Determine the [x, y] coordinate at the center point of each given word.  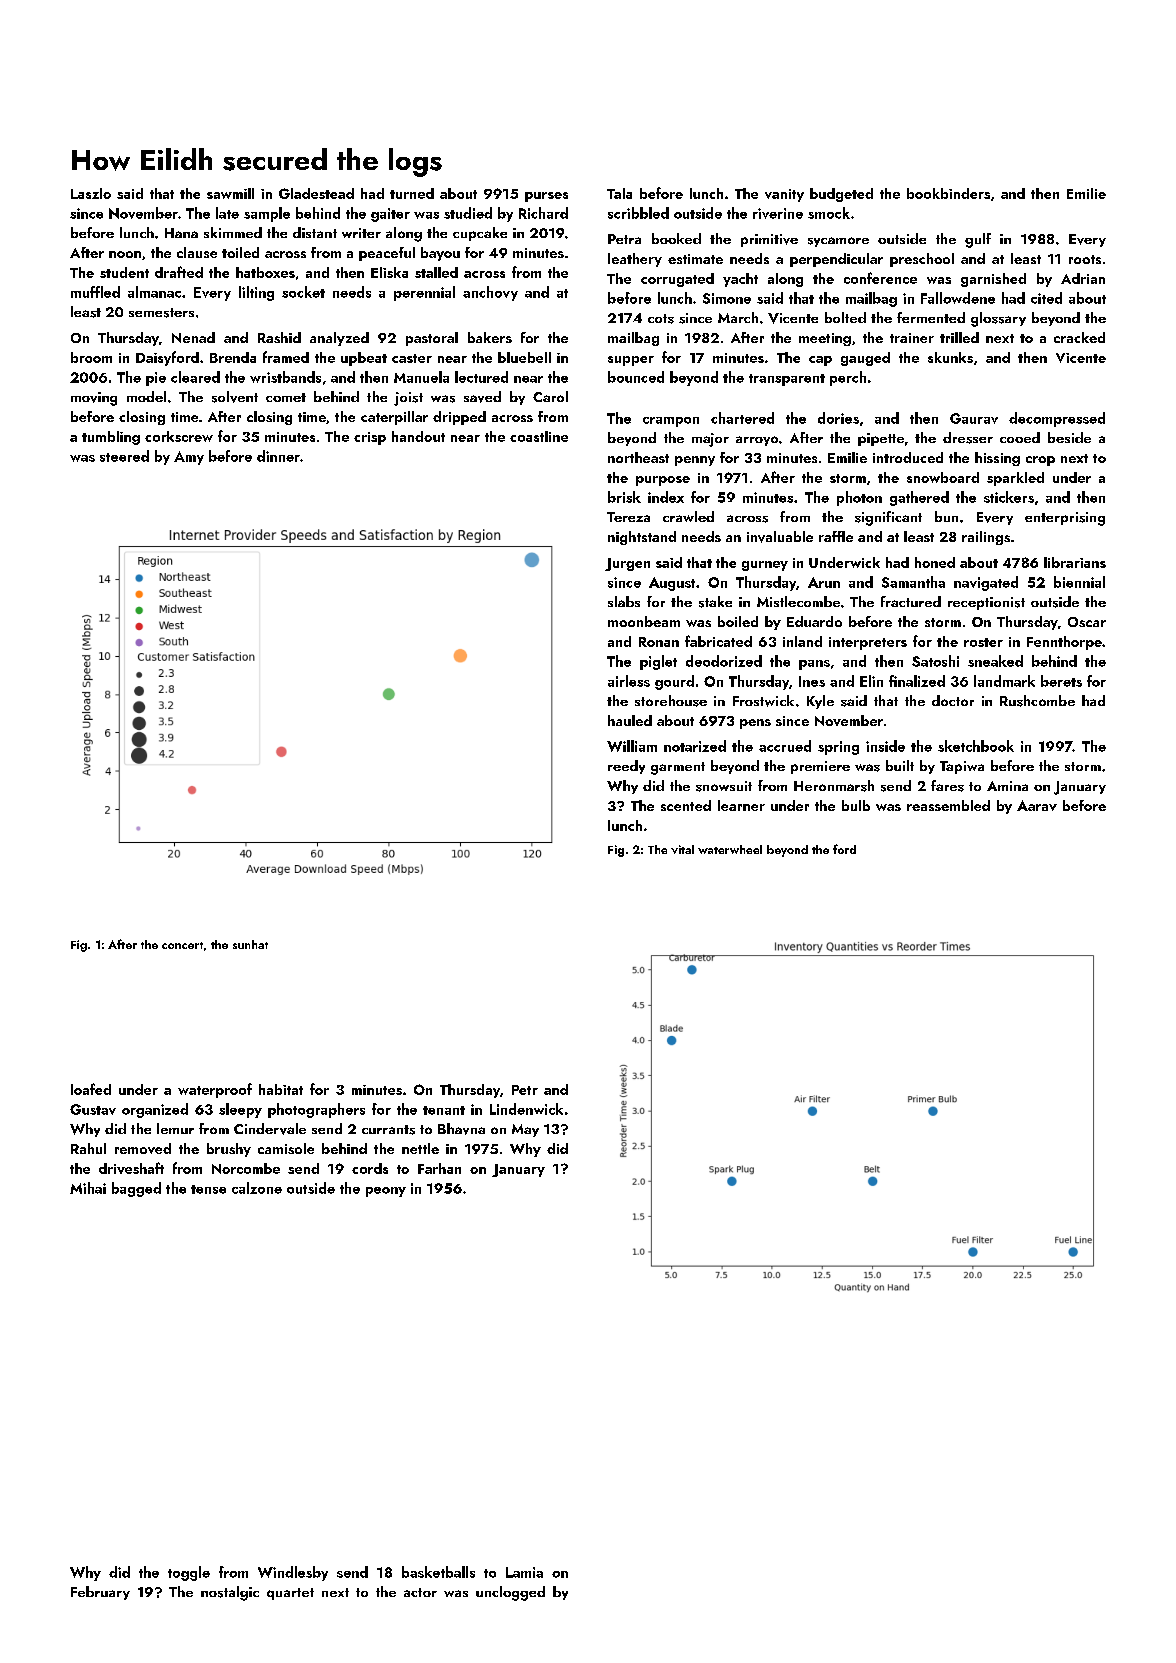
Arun [824, 582]
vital [682, 849]
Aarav [1037, 805]
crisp [370, 438]
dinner [278, 456]
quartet [290, 1594]
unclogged [510, 1593]
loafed [91, 1089]
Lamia [524, 1572]
